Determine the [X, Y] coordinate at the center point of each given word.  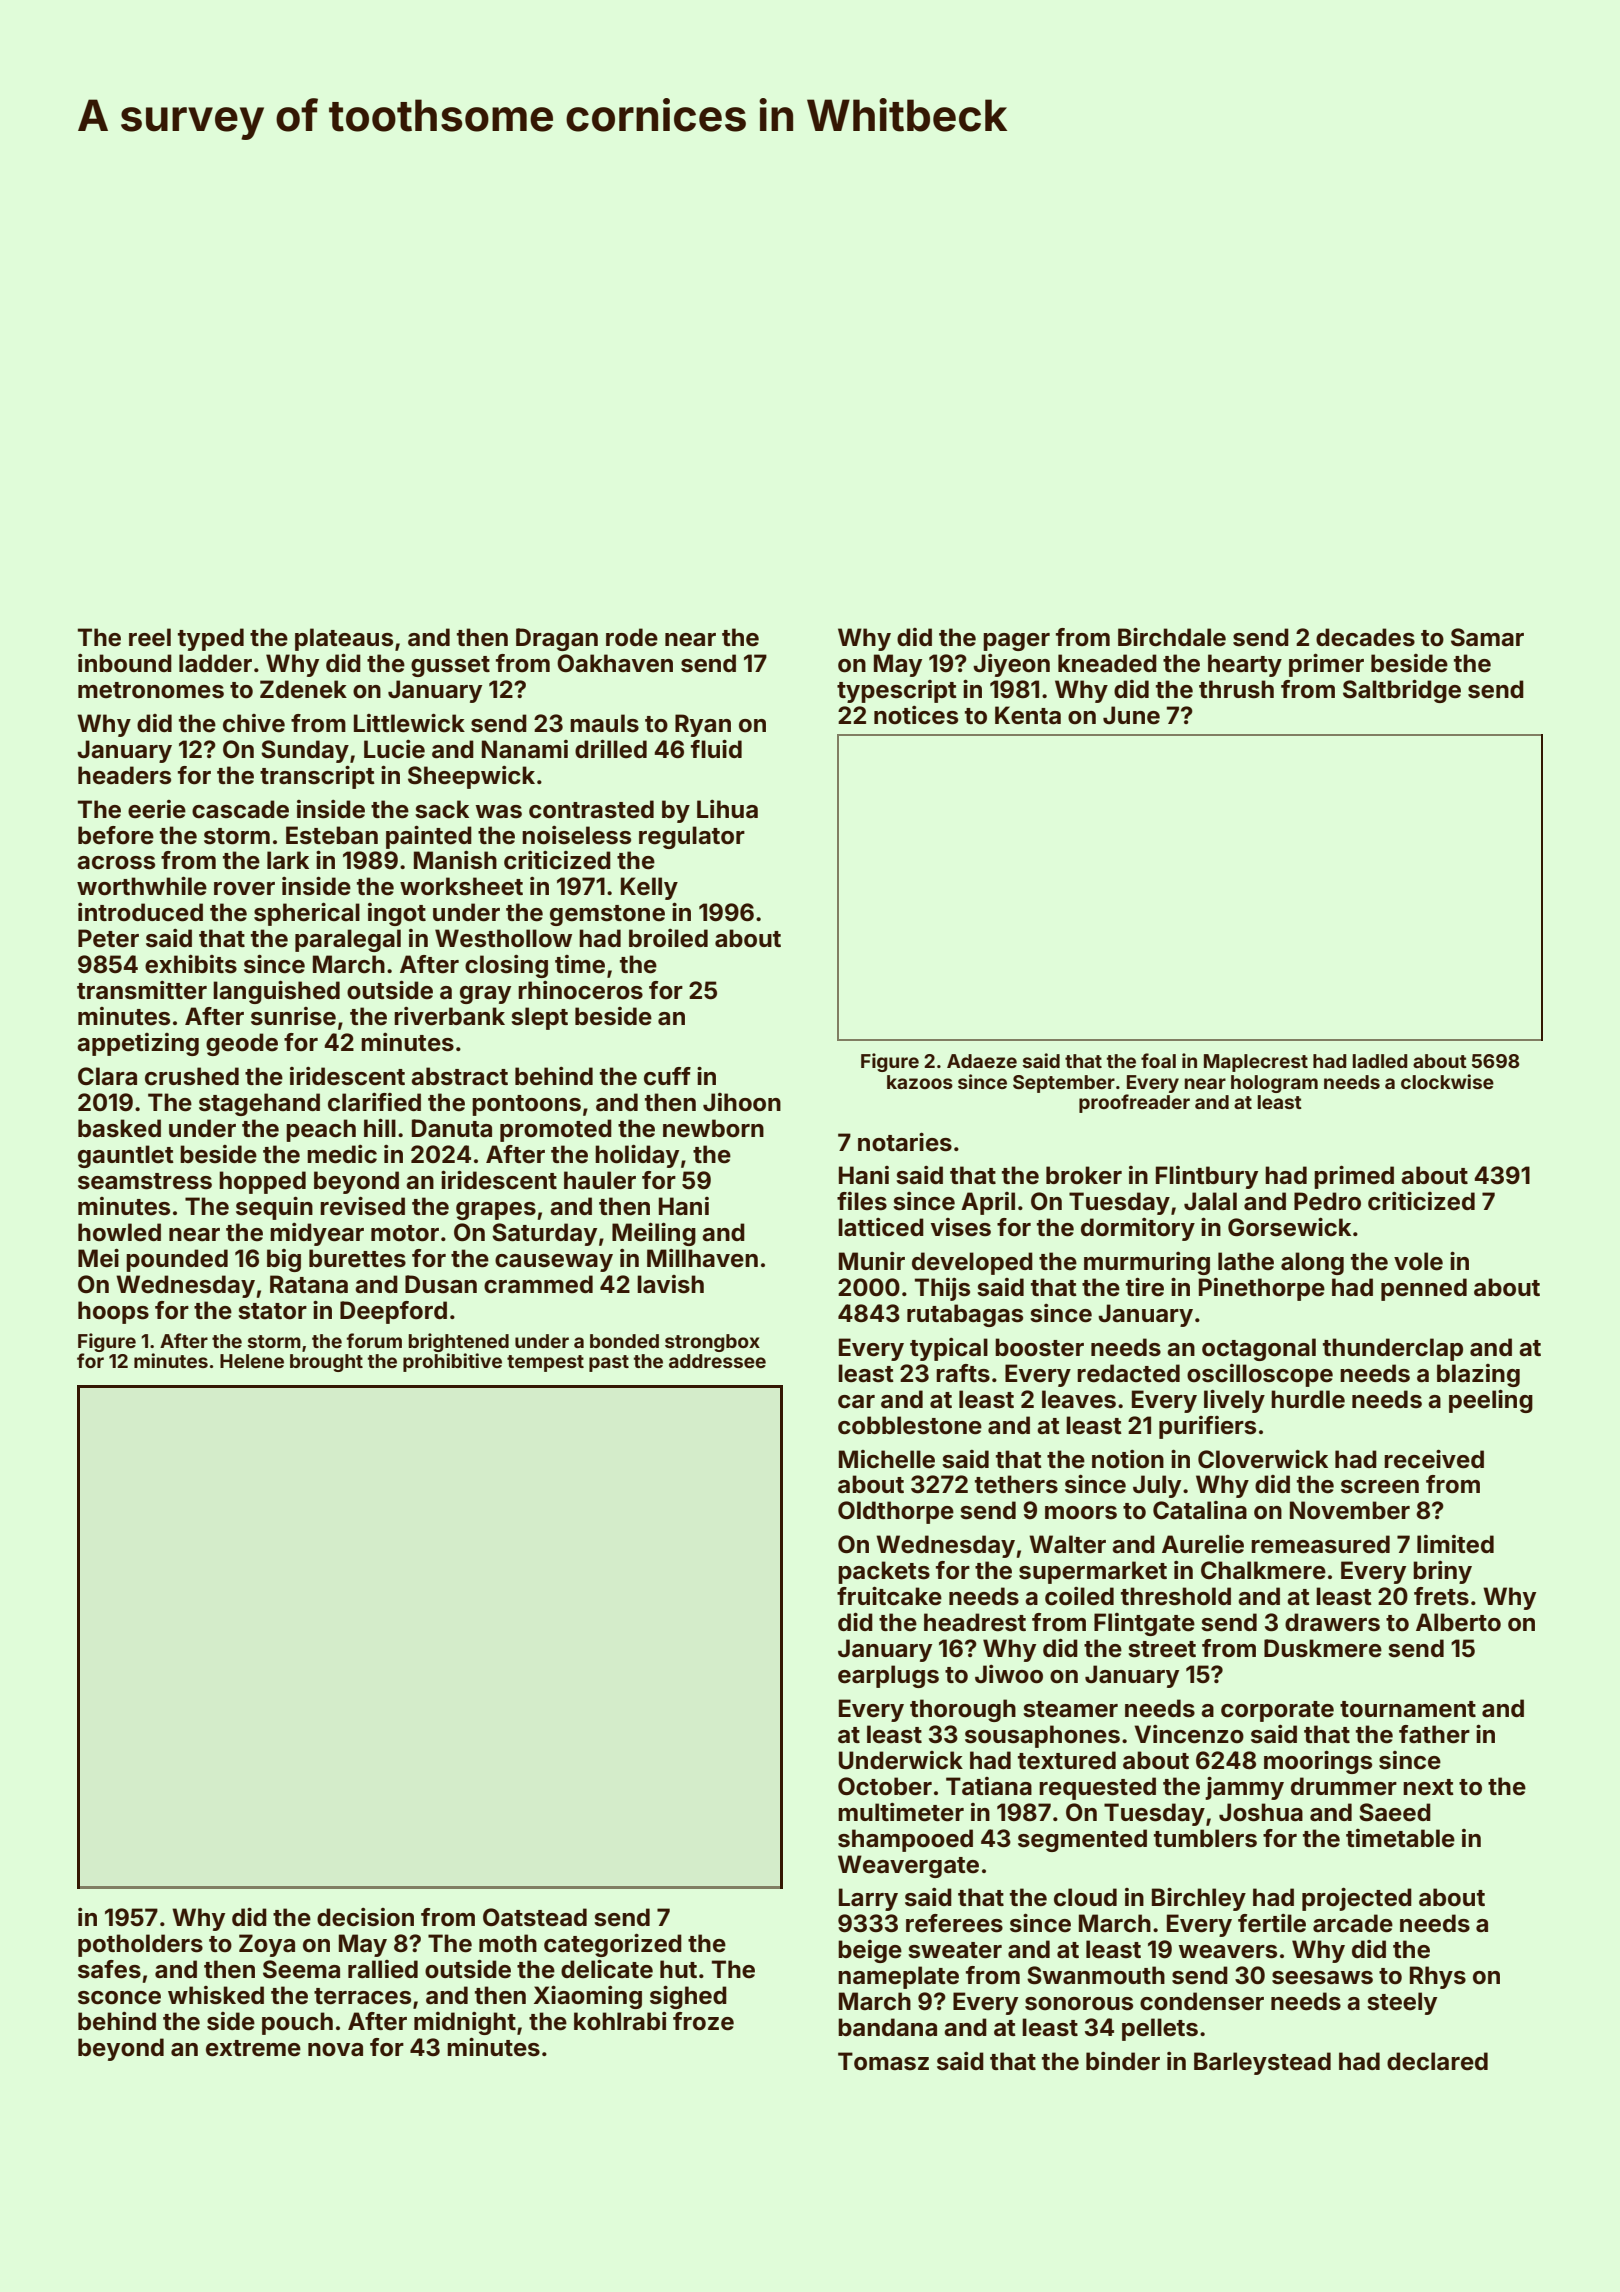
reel [150, 637]
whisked [216, 1995]
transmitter [142, 990]
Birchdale [1172, 637]
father [1434, 1734]
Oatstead [535, 1917]
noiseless [576, 835]
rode [632, 637]
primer [1326, 665]
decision [365, 1917]
